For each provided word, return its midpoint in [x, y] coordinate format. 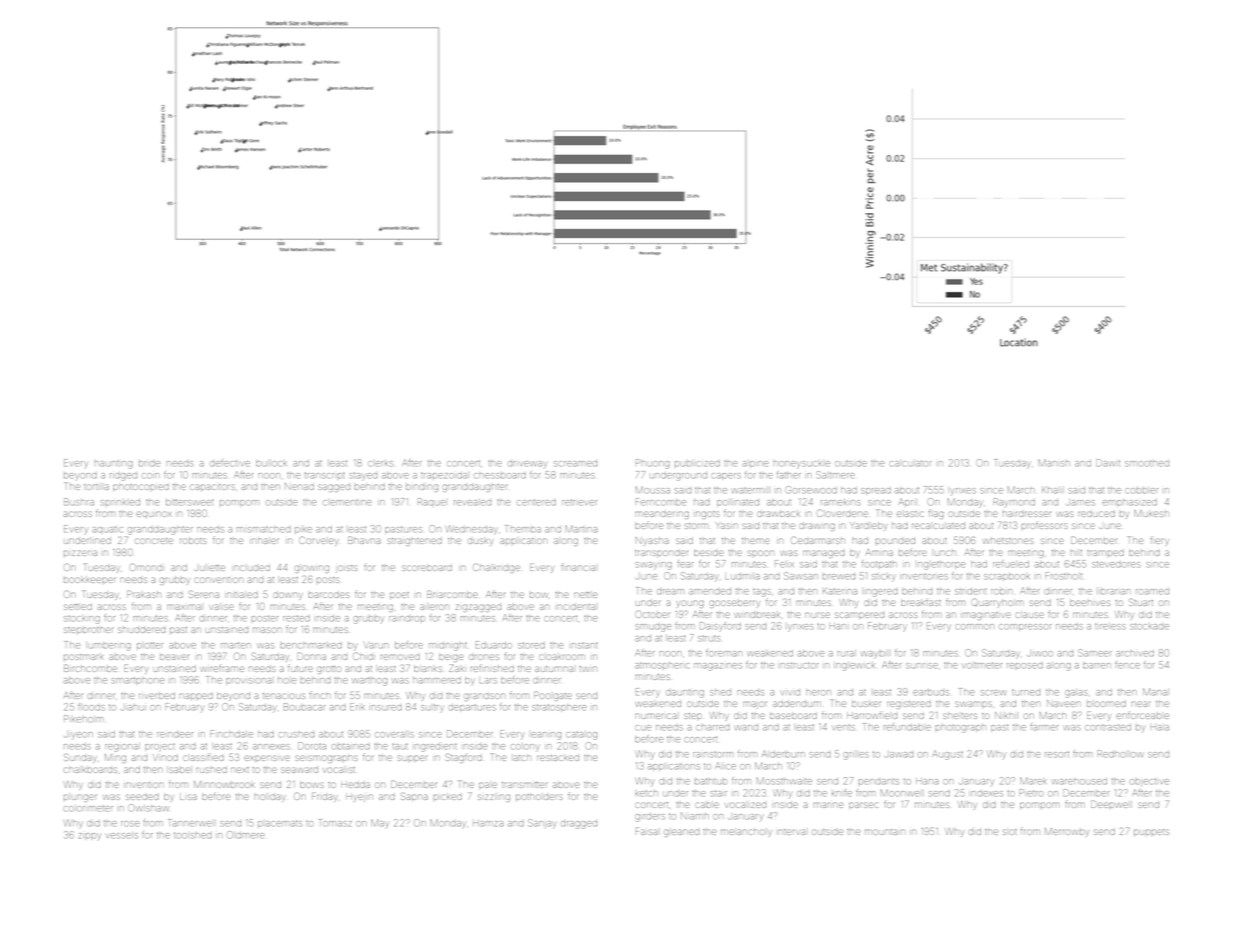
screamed [575, 464]
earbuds [931, 693]
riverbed [157, 696]
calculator [910, 463]
